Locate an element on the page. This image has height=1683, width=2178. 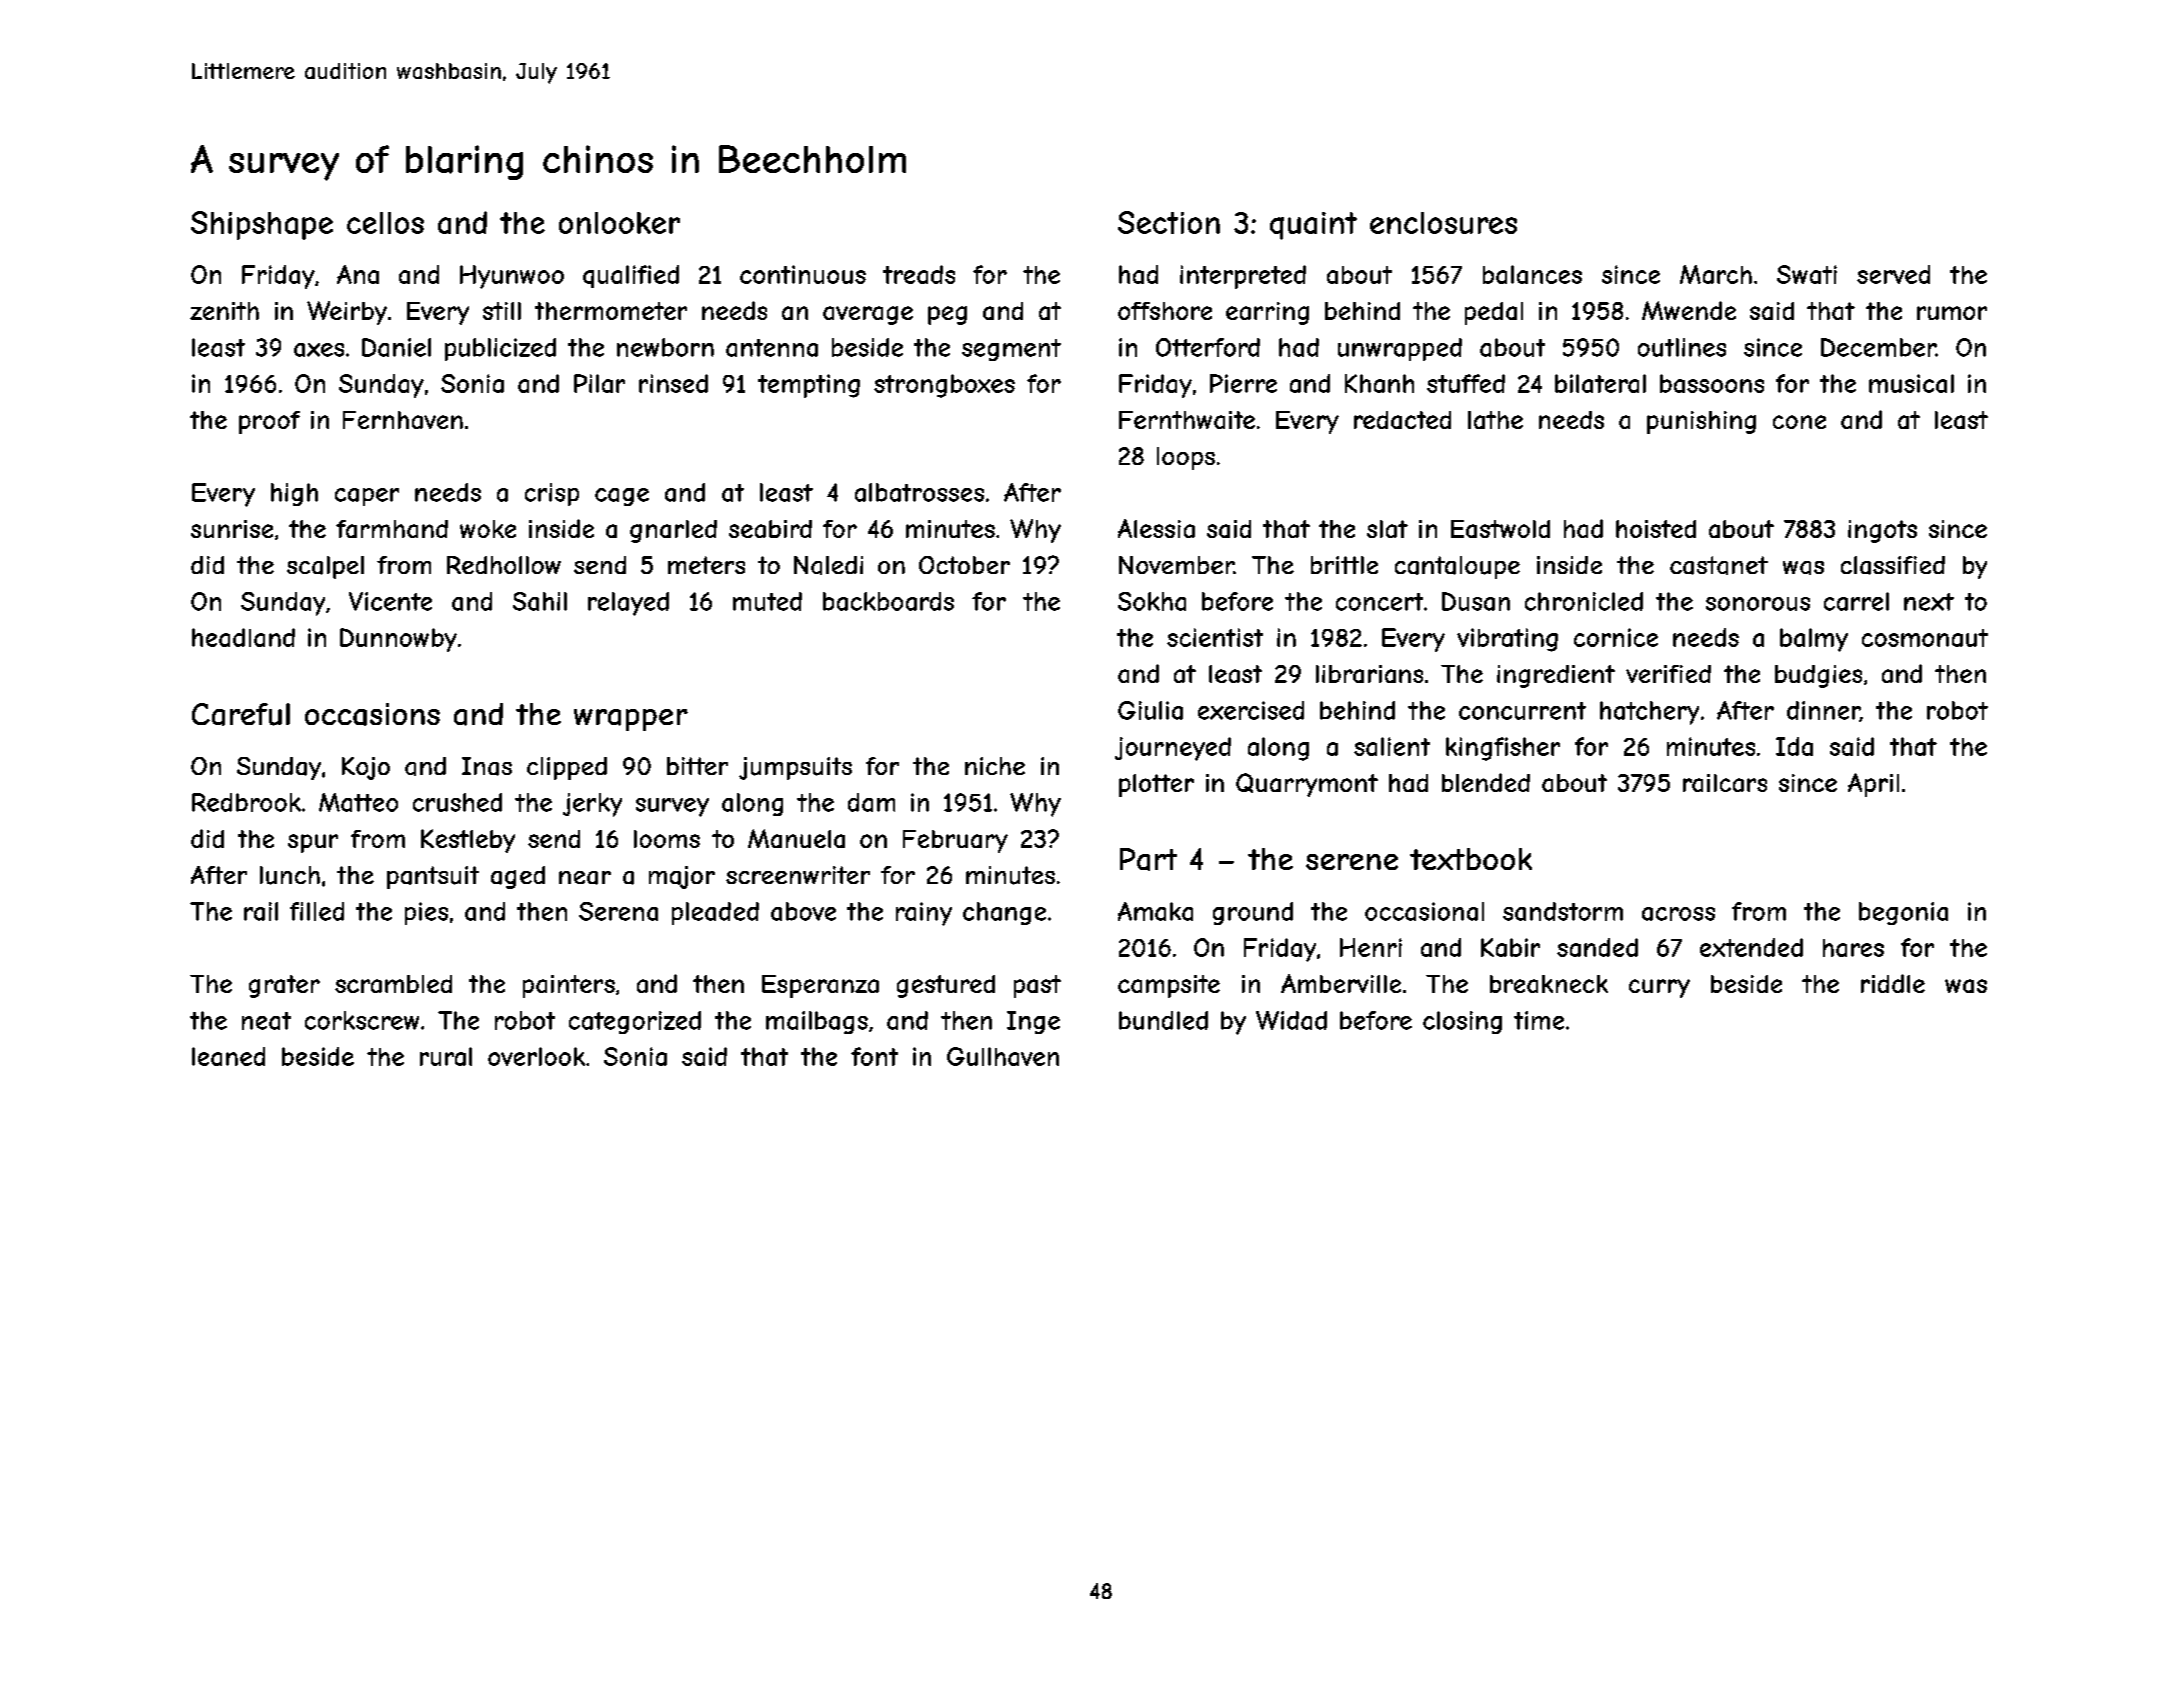
Section is located at coordinates (1169, 222).
